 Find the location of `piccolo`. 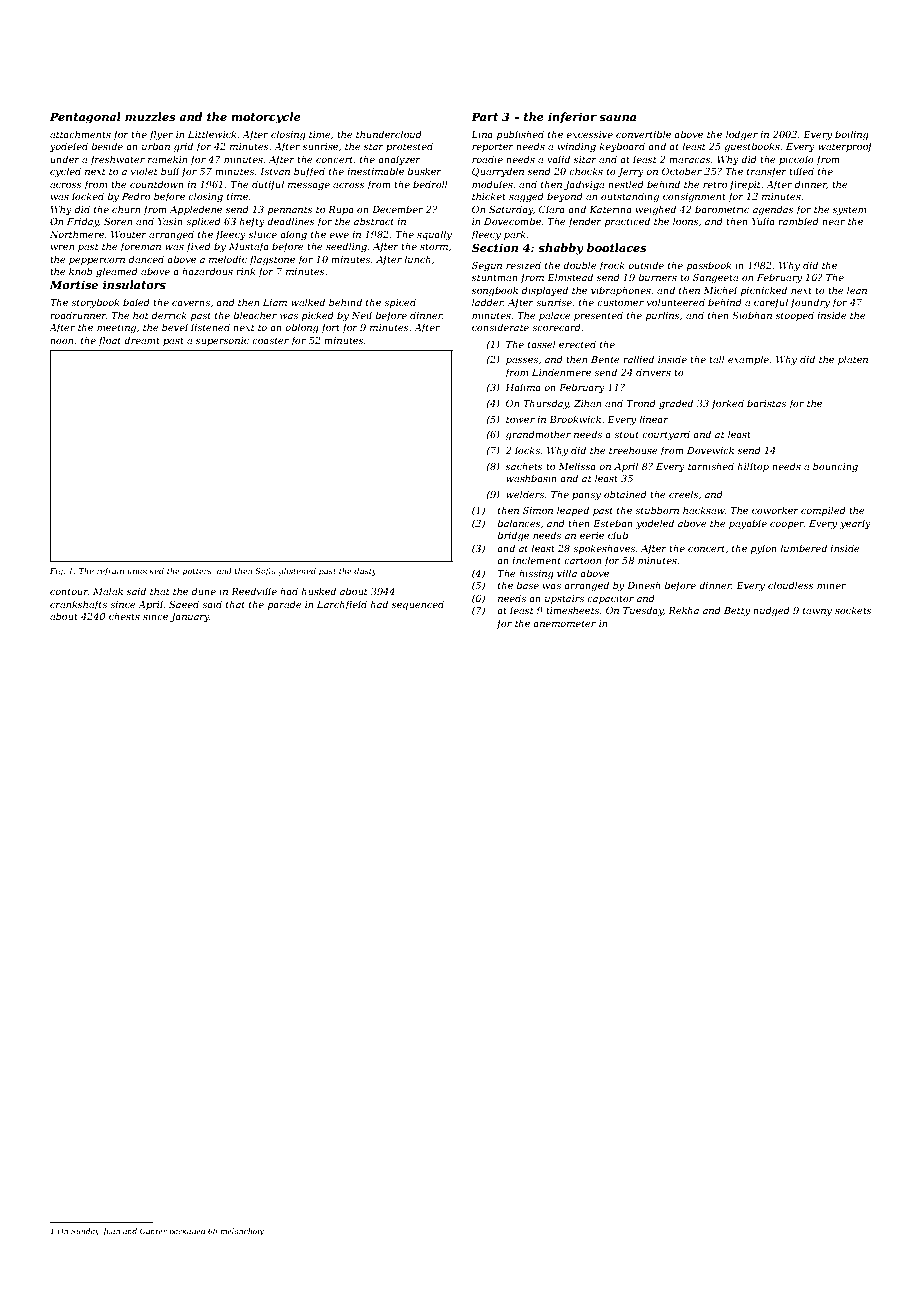

piccolo is located at coordinates (796, 160).
